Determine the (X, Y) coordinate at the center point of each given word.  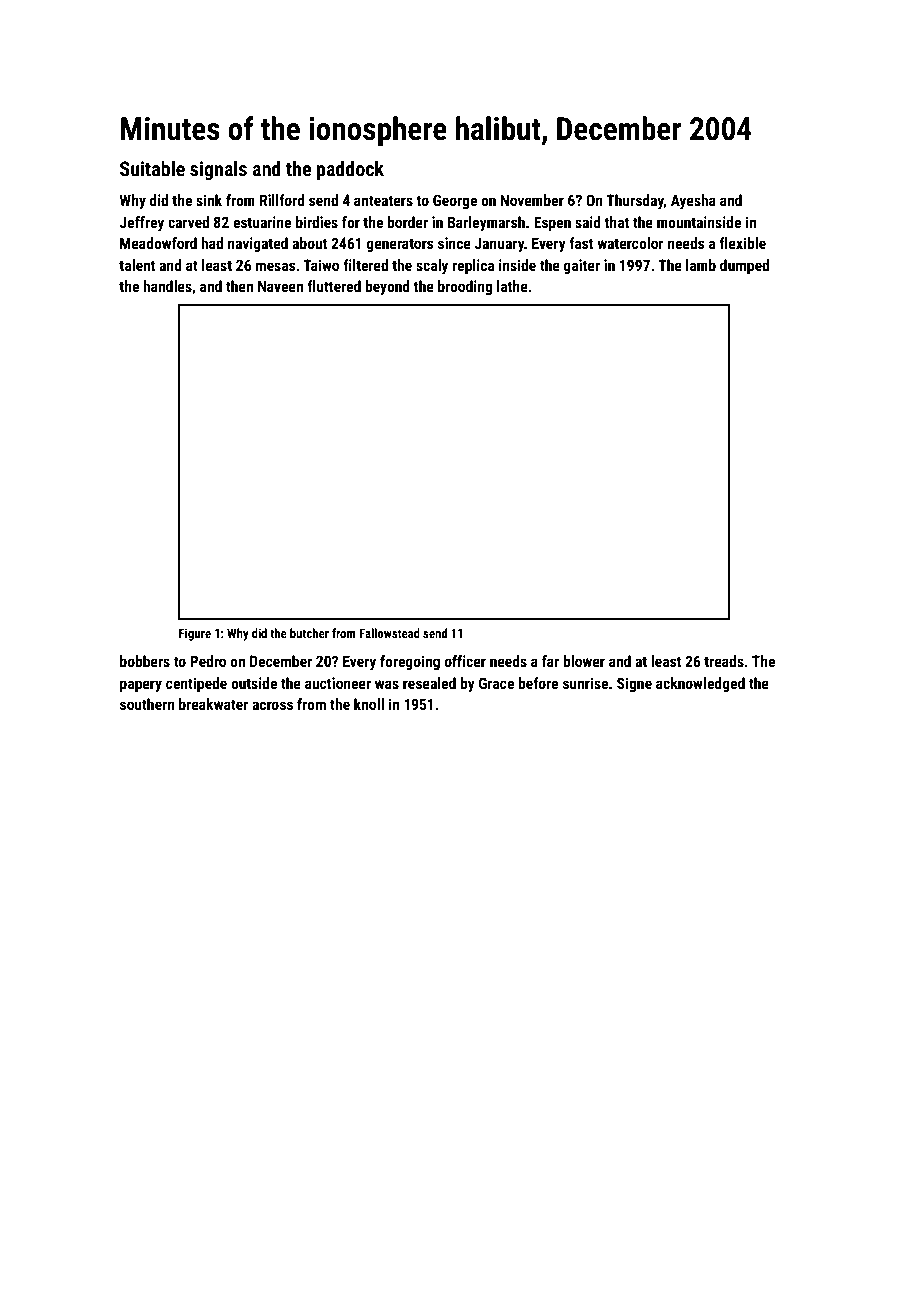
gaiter (582, 266)
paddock (350, 170)
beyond (387, 287)
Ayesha (693, 201)
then (239, 286)
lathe (512, 286)
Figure (195, 634)
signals (218, 170)
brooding (465, 287)
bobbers (145, 661)
